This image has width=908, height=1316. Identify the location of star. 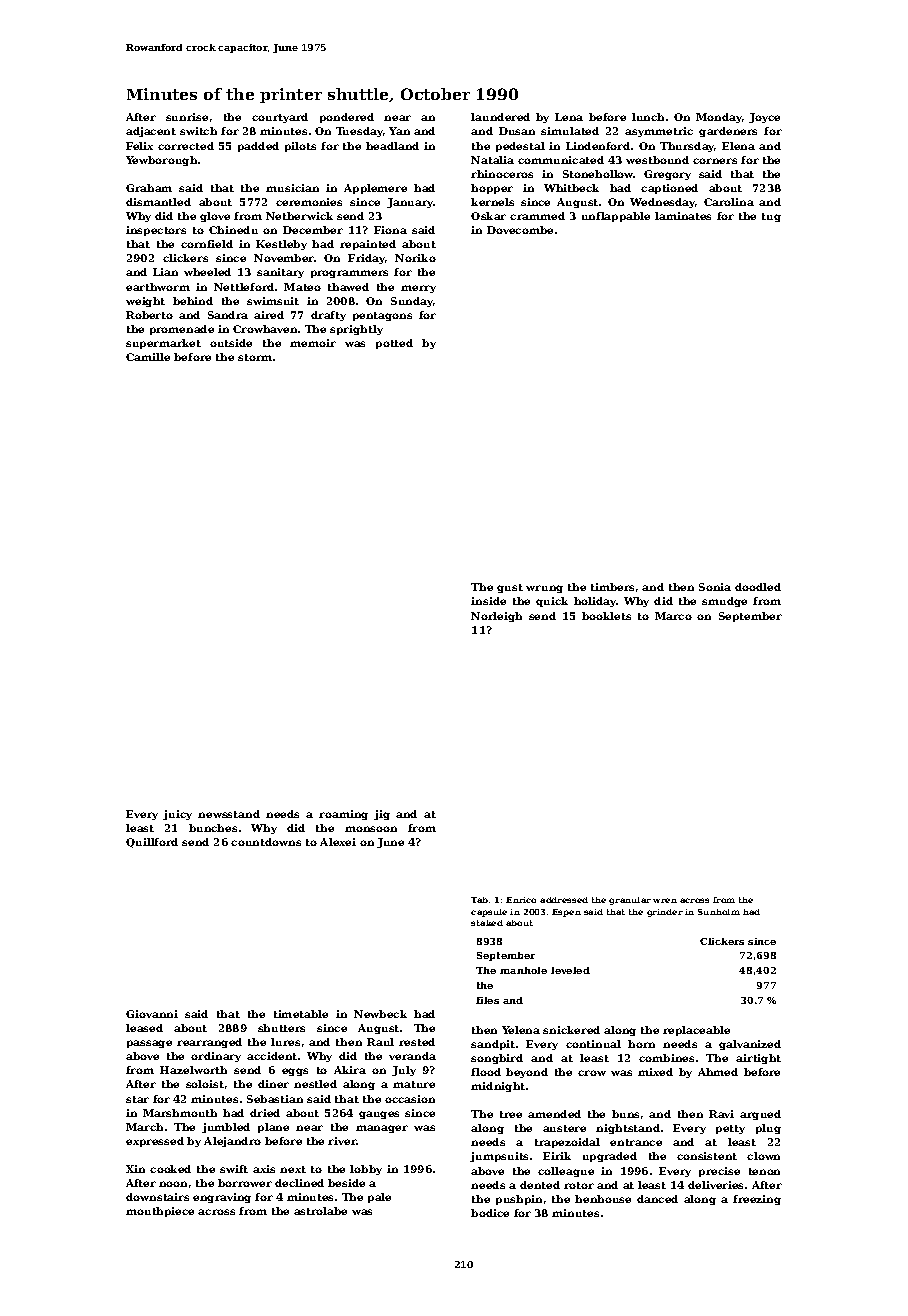
(137, 1099).
